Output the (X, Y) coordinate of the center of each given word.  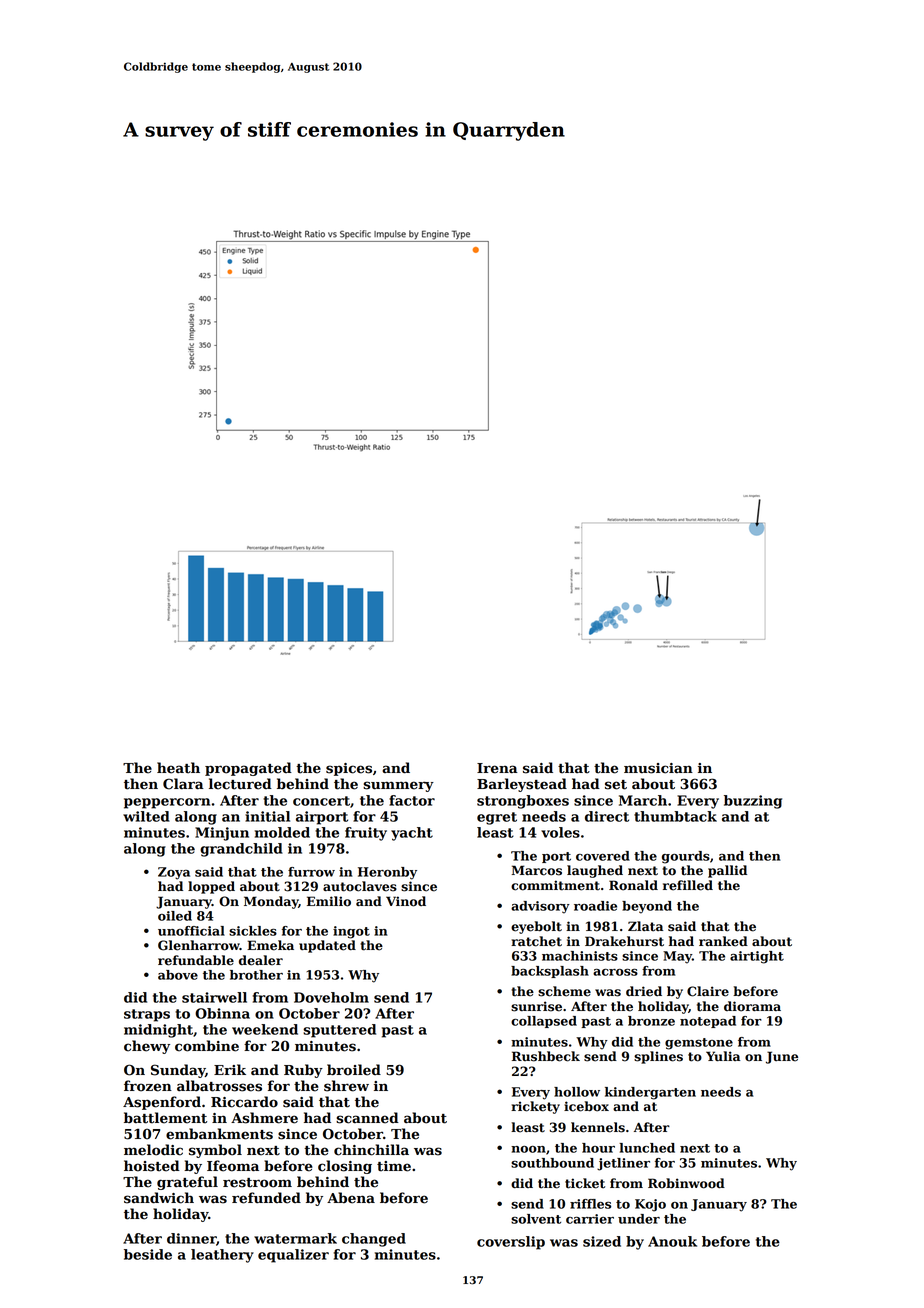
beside (148, 1254)
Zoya (174, 873)
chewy (147, 1047)
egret (497, 818)
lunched (647, 1148)
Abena (351, 1198)
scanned (367, 1118)
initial (267, 816)
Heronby (387, 873)
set (616, 785)
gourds (686, 857)
